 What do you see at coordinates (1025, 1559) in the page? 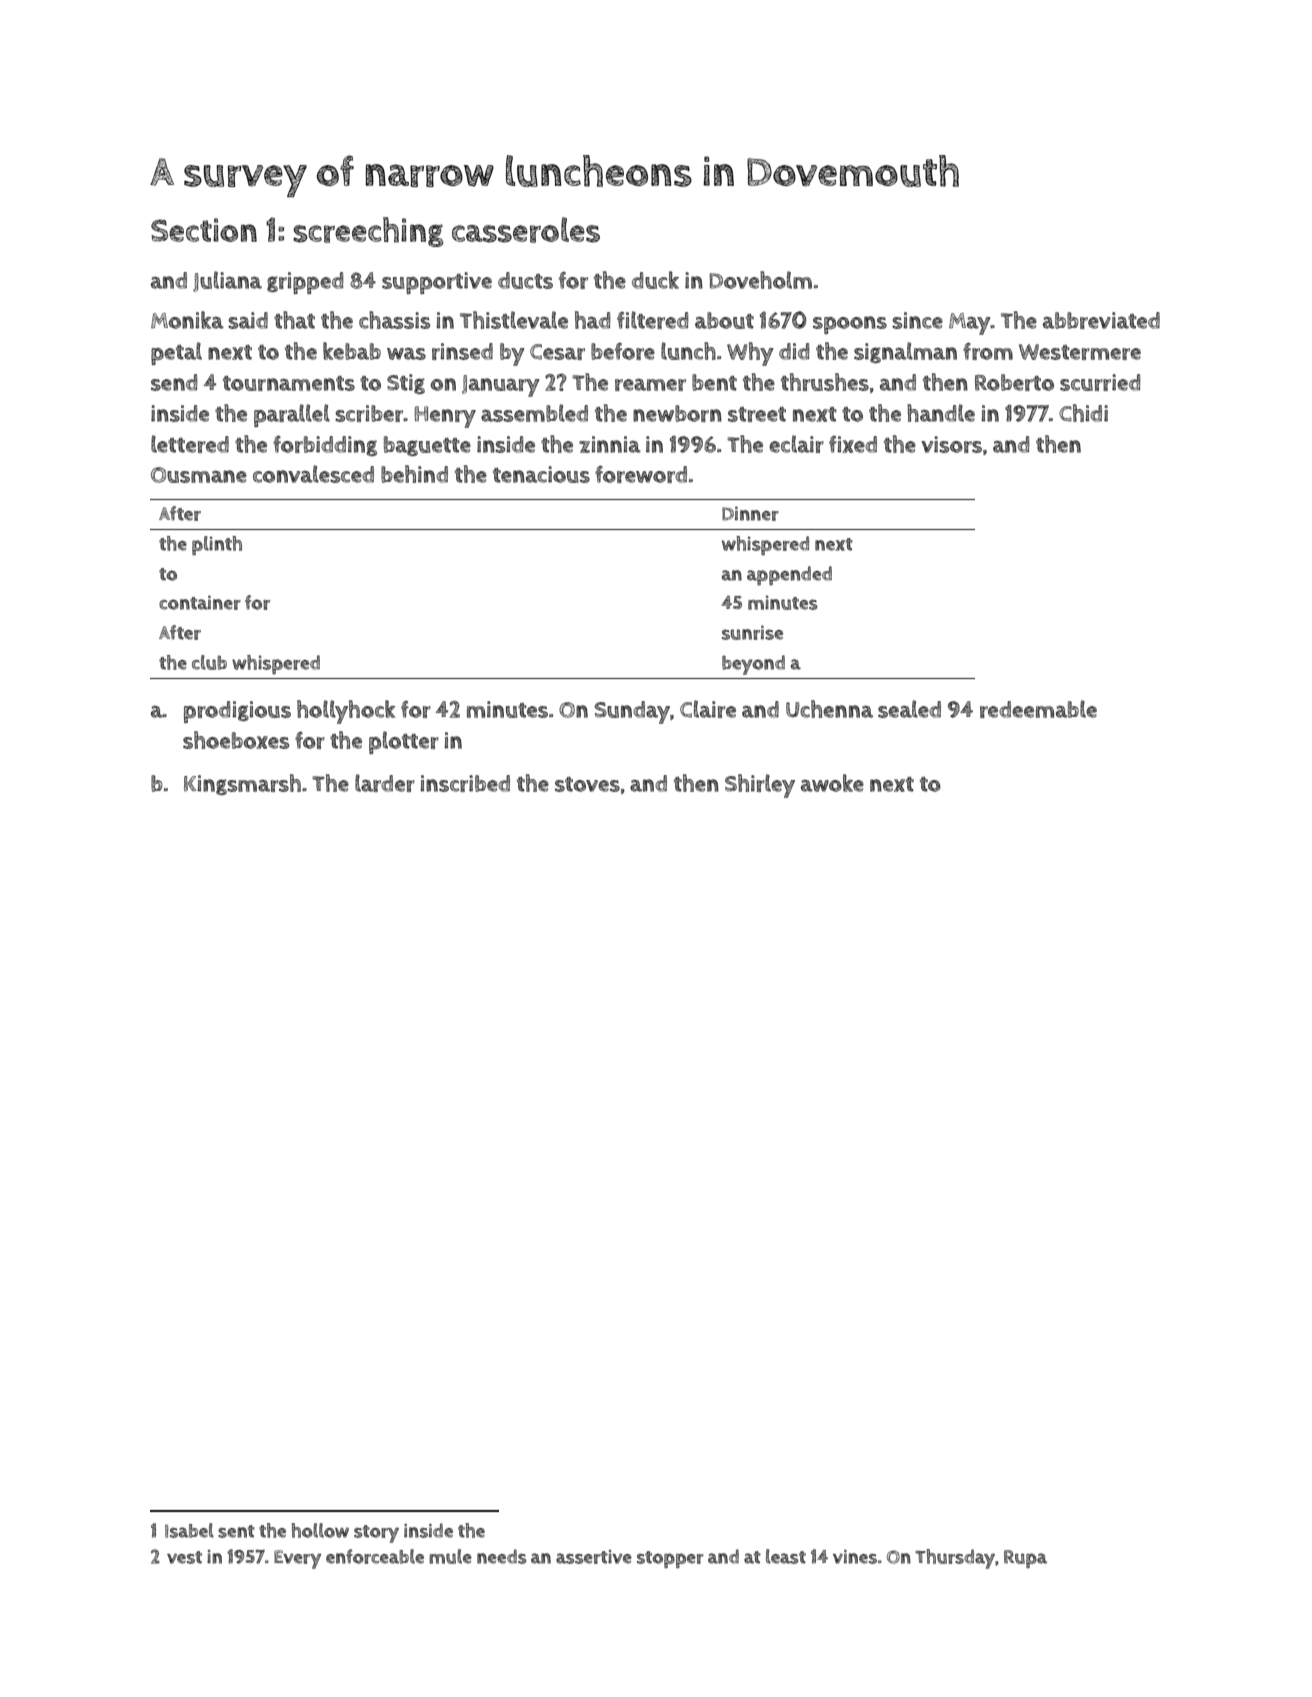
I see `Rupa` at bounding box center [1025, 1559].
